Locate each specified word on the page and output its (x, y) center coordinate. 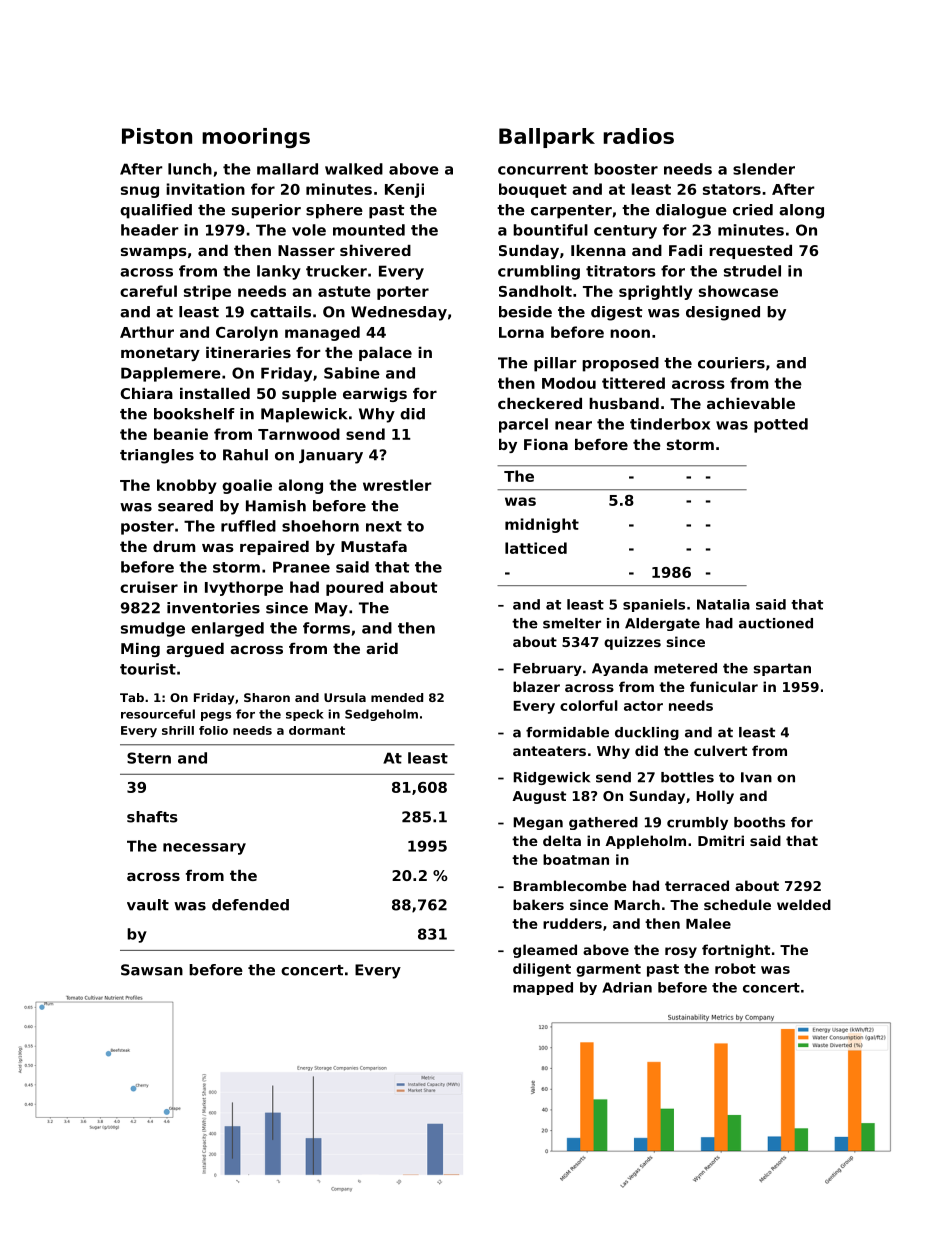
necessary (204, 849)
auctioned (776, 623)
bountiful (550, 230)
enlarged (227, 629)
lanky (279, 272)
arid (382, 648)
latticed (536, 548)
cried (753, 210)
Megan (538, 823)
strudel (752, 271)
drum (174, 546)
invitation (205, 189)
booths (759, 822)
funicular (724, 686)
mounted (369, 230)
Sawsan (152, 970)
